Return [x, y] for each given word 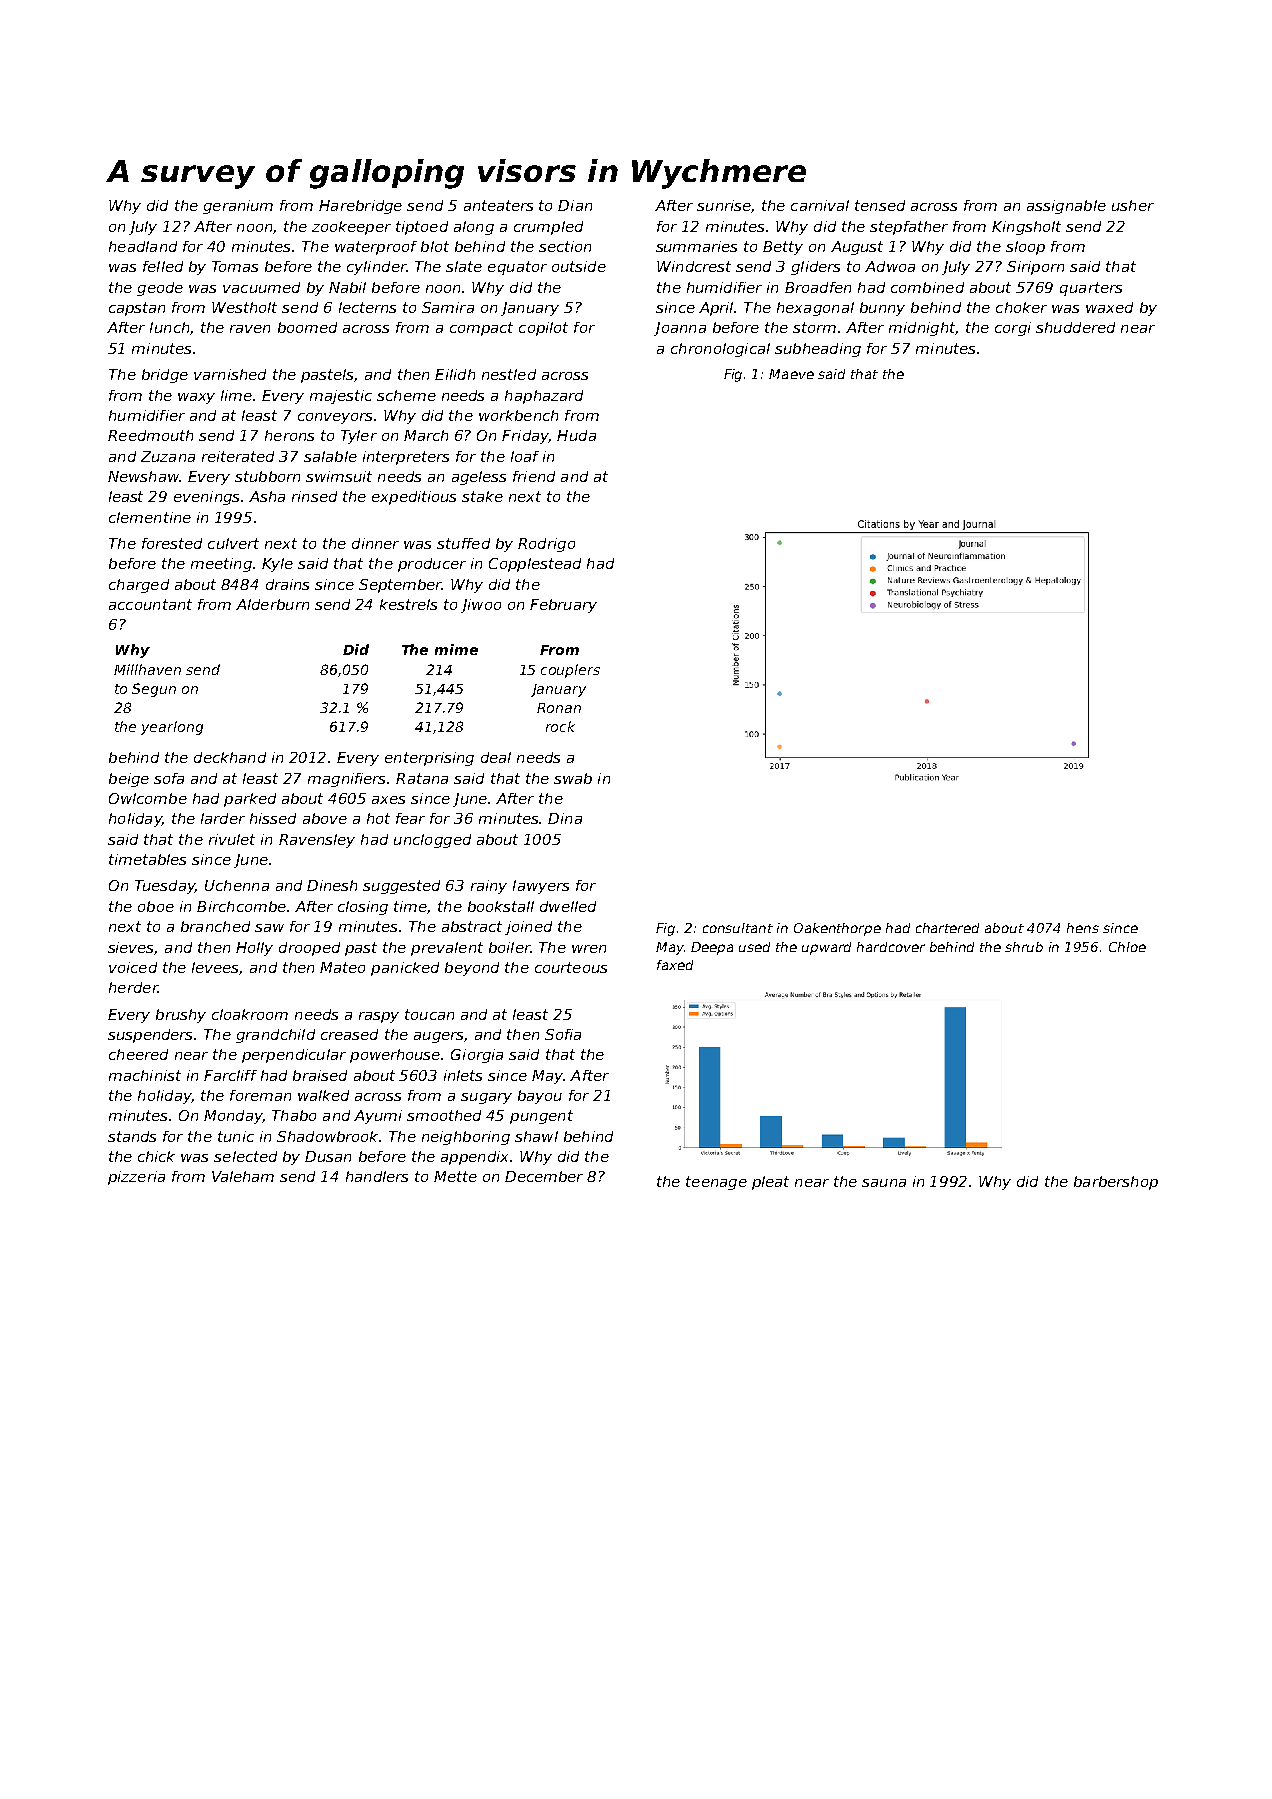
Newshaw [143, 476]
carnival [820, 205]
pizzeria [136, 1178]
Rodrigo [546, 545]
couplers [570, 671]
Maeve [791, 374]
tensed [880, 205]
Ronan [559, 708]
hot [378, 818]
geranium [238, 207]
